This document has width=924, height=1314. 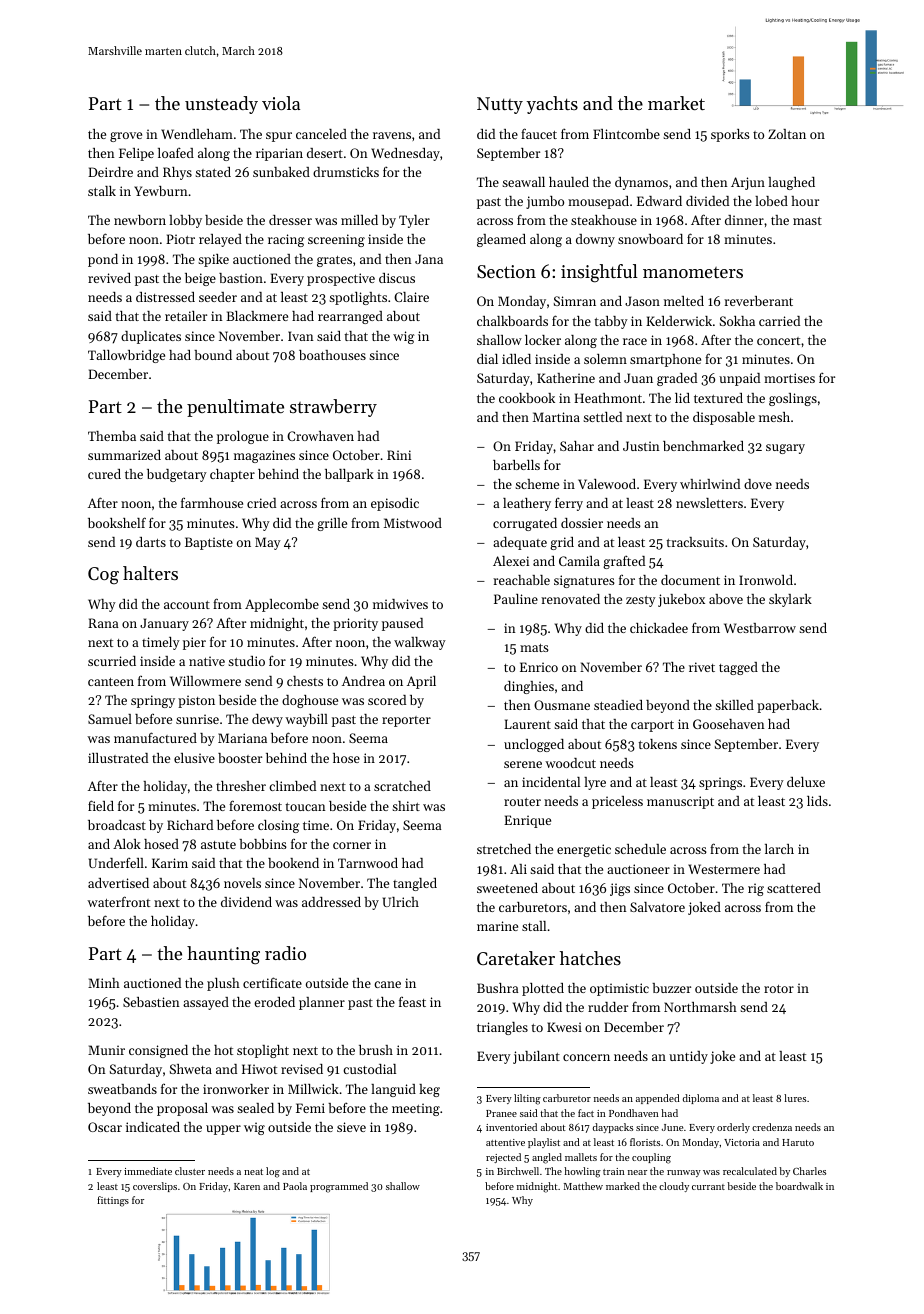 What do you see at coordinates (501, 240) in the document?
I see `gleamed` at bounding box center [501, 240].
